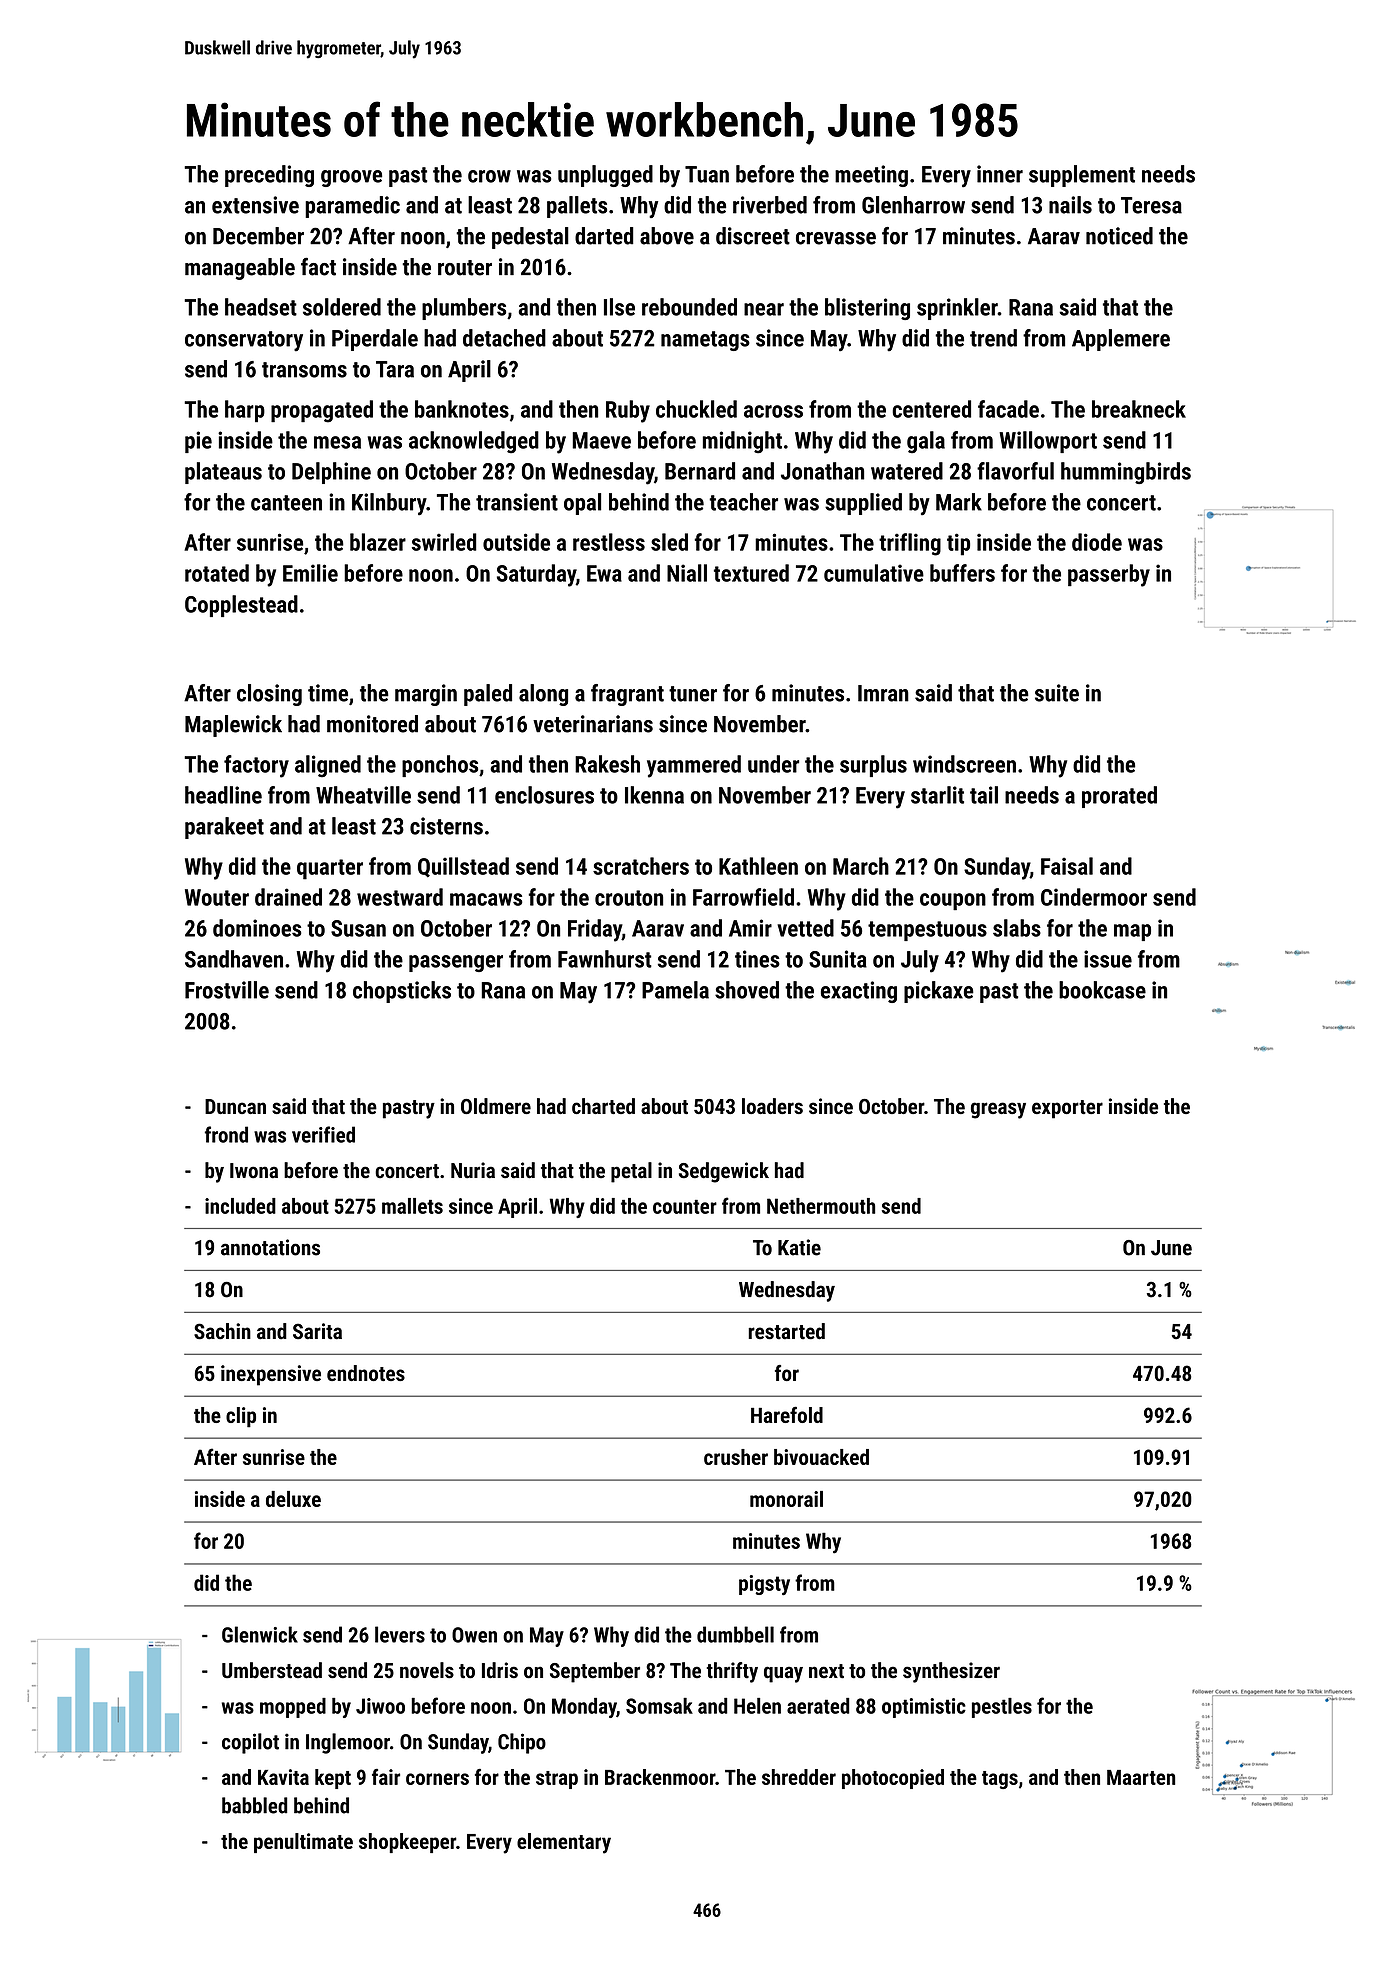 The height and width of the screenshot is (1969, 1386). What do you see at coordinates (496, 1106) in the screenshot?
I see `Oldmere` at bounding box center [496, 1106].
